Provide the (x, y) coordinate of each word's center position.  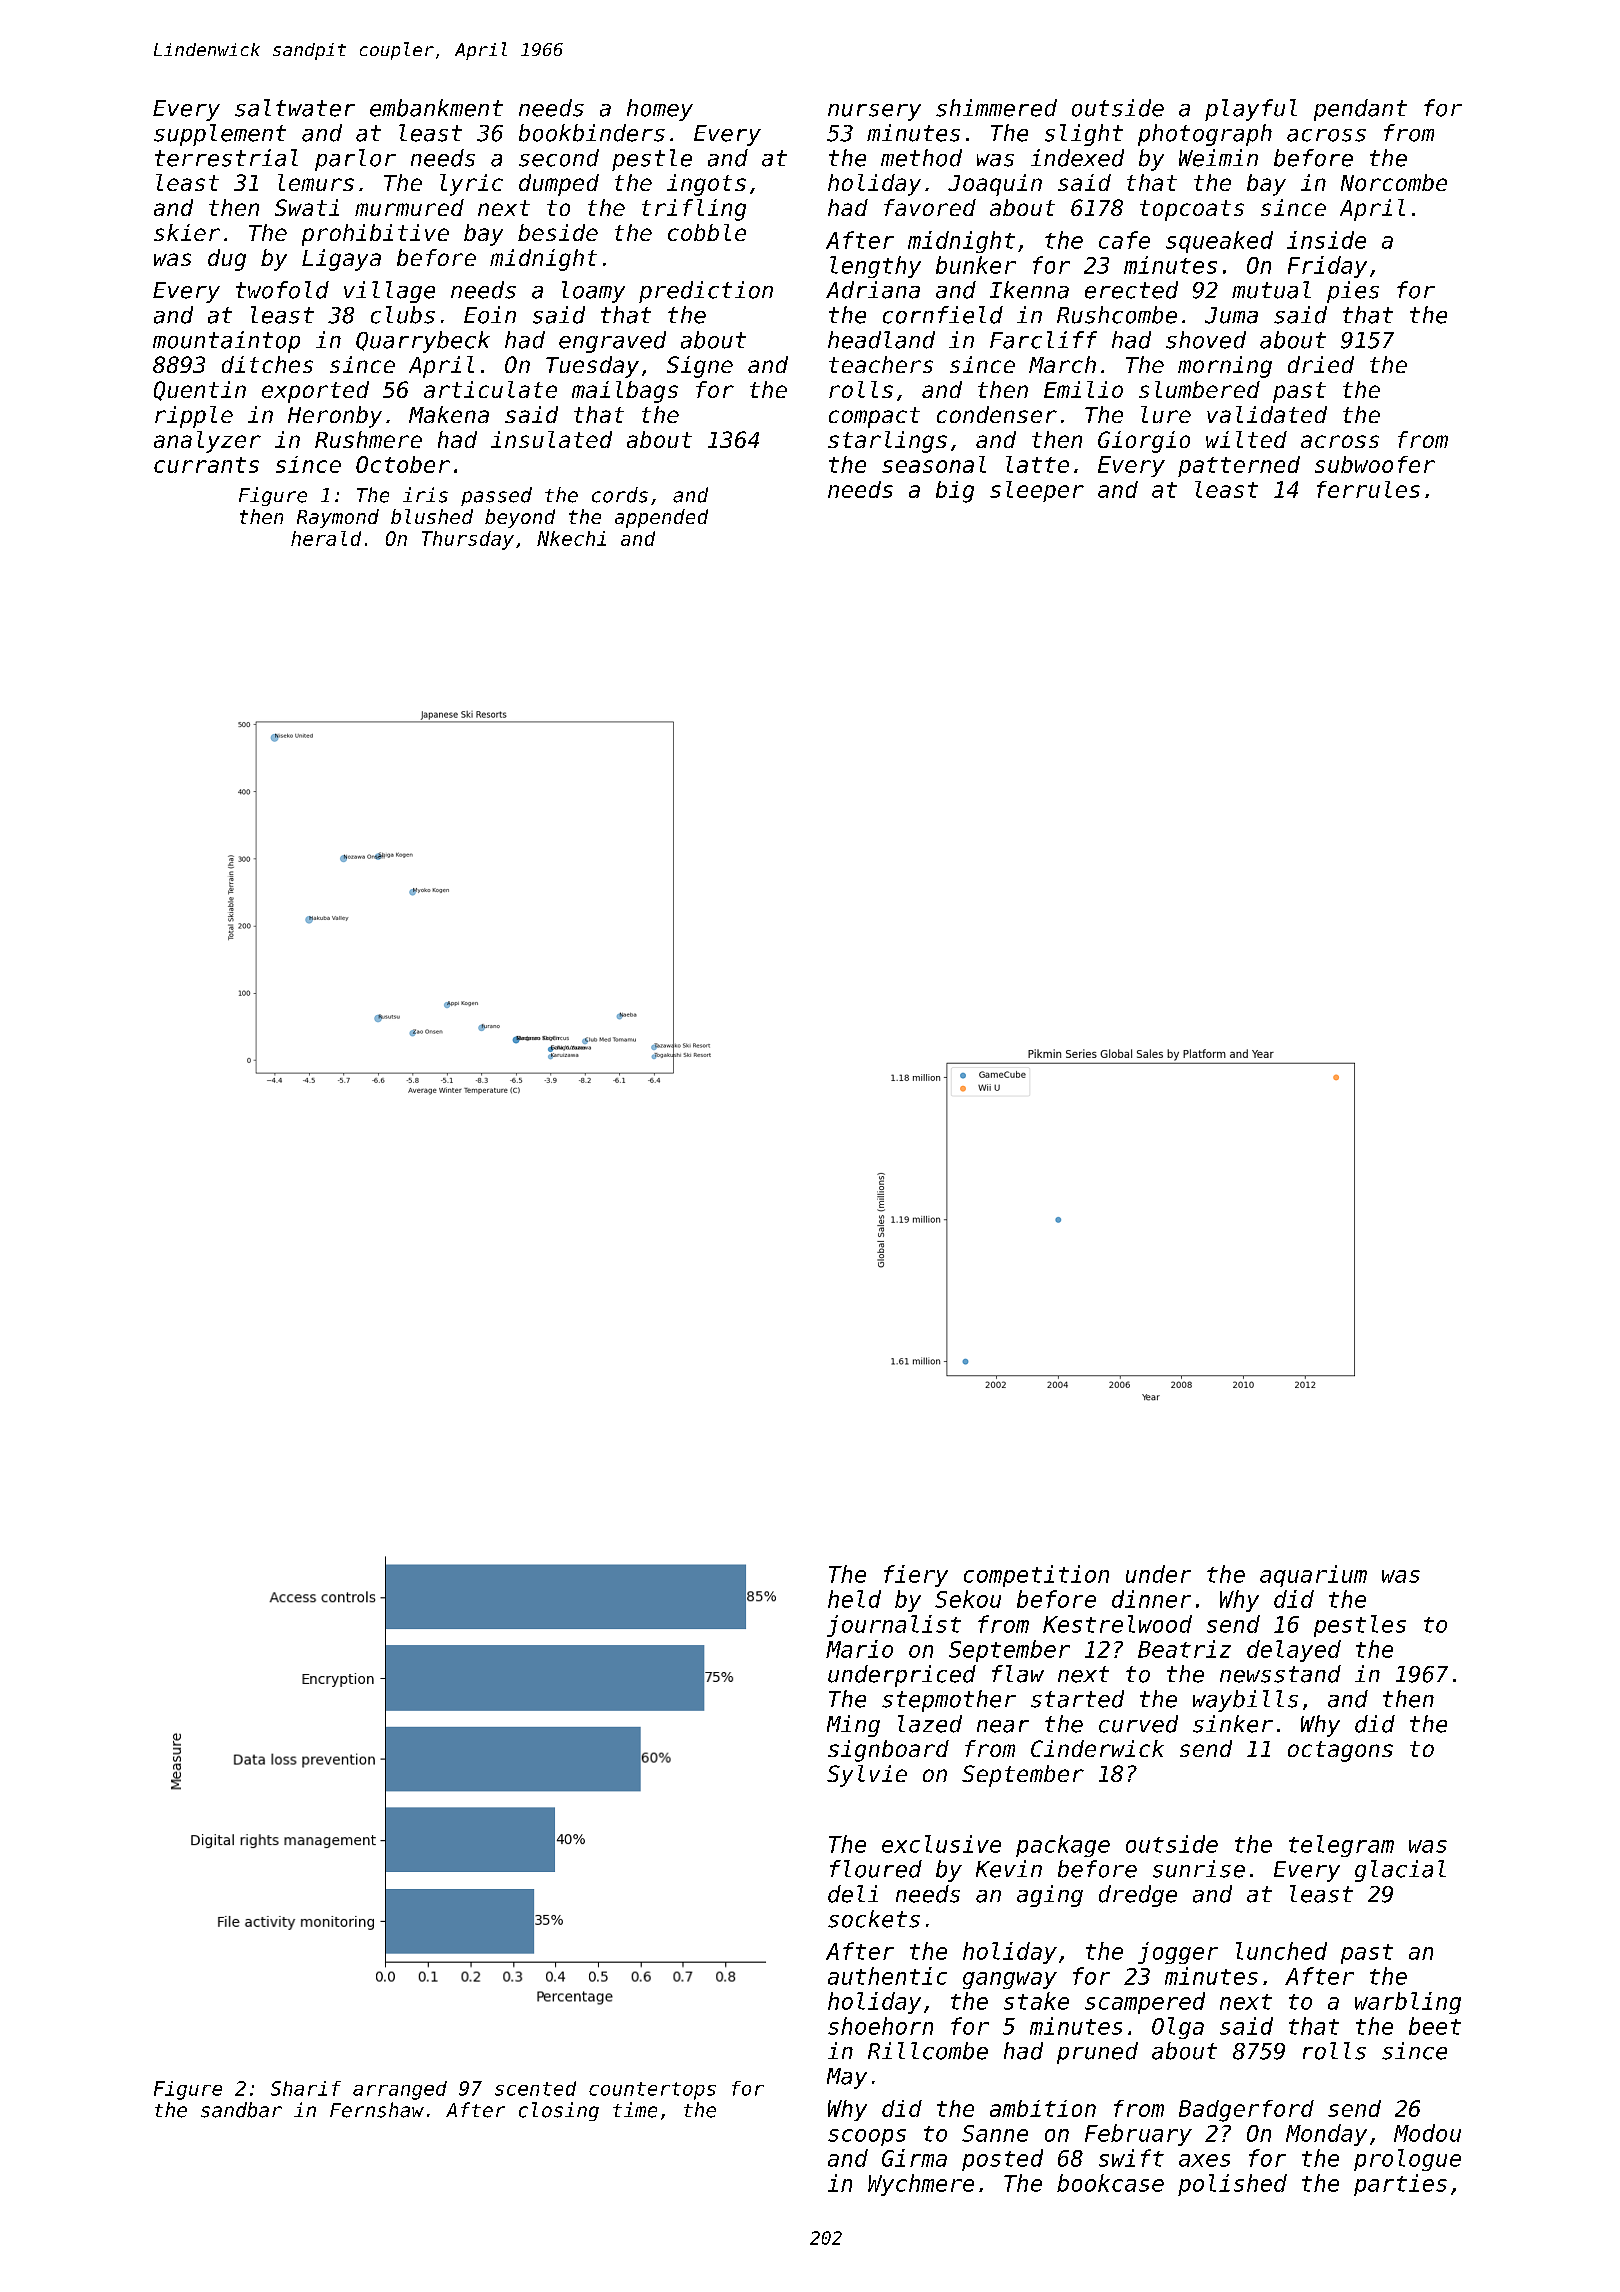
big (955, 492)
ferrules (1368, 489)
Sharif (306, 2088)
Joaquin (995, 185)
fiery (916, 1576)
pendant (1360, 110)
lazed (930, 1724)
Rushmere (368, 439)
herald (326, 538)
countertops (652, 2091)
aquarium (1313, 1576)
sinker (1233, 1724)
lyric (471, 185)
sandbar (241, 2110)
